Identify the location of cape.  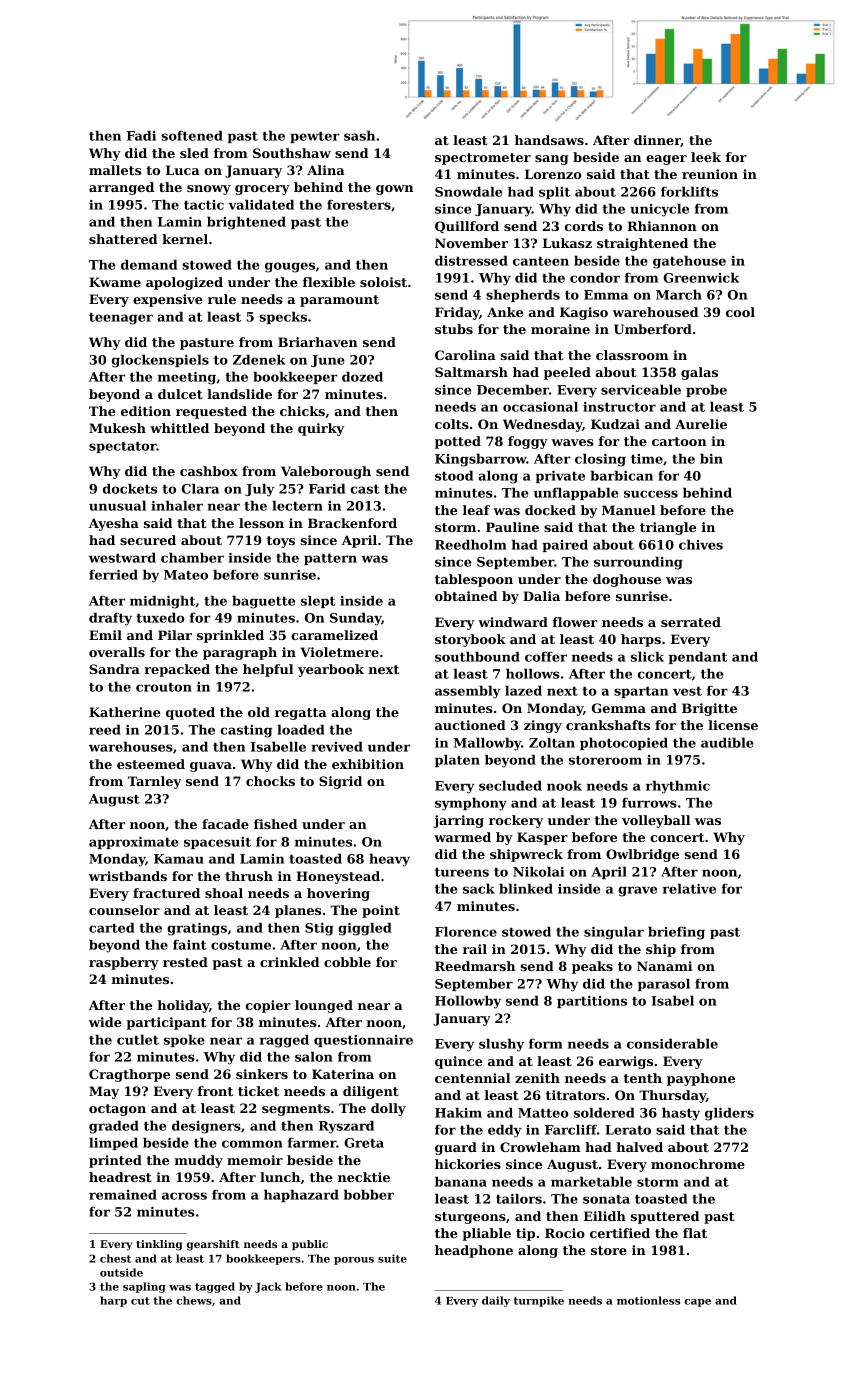
(697, 1303).
